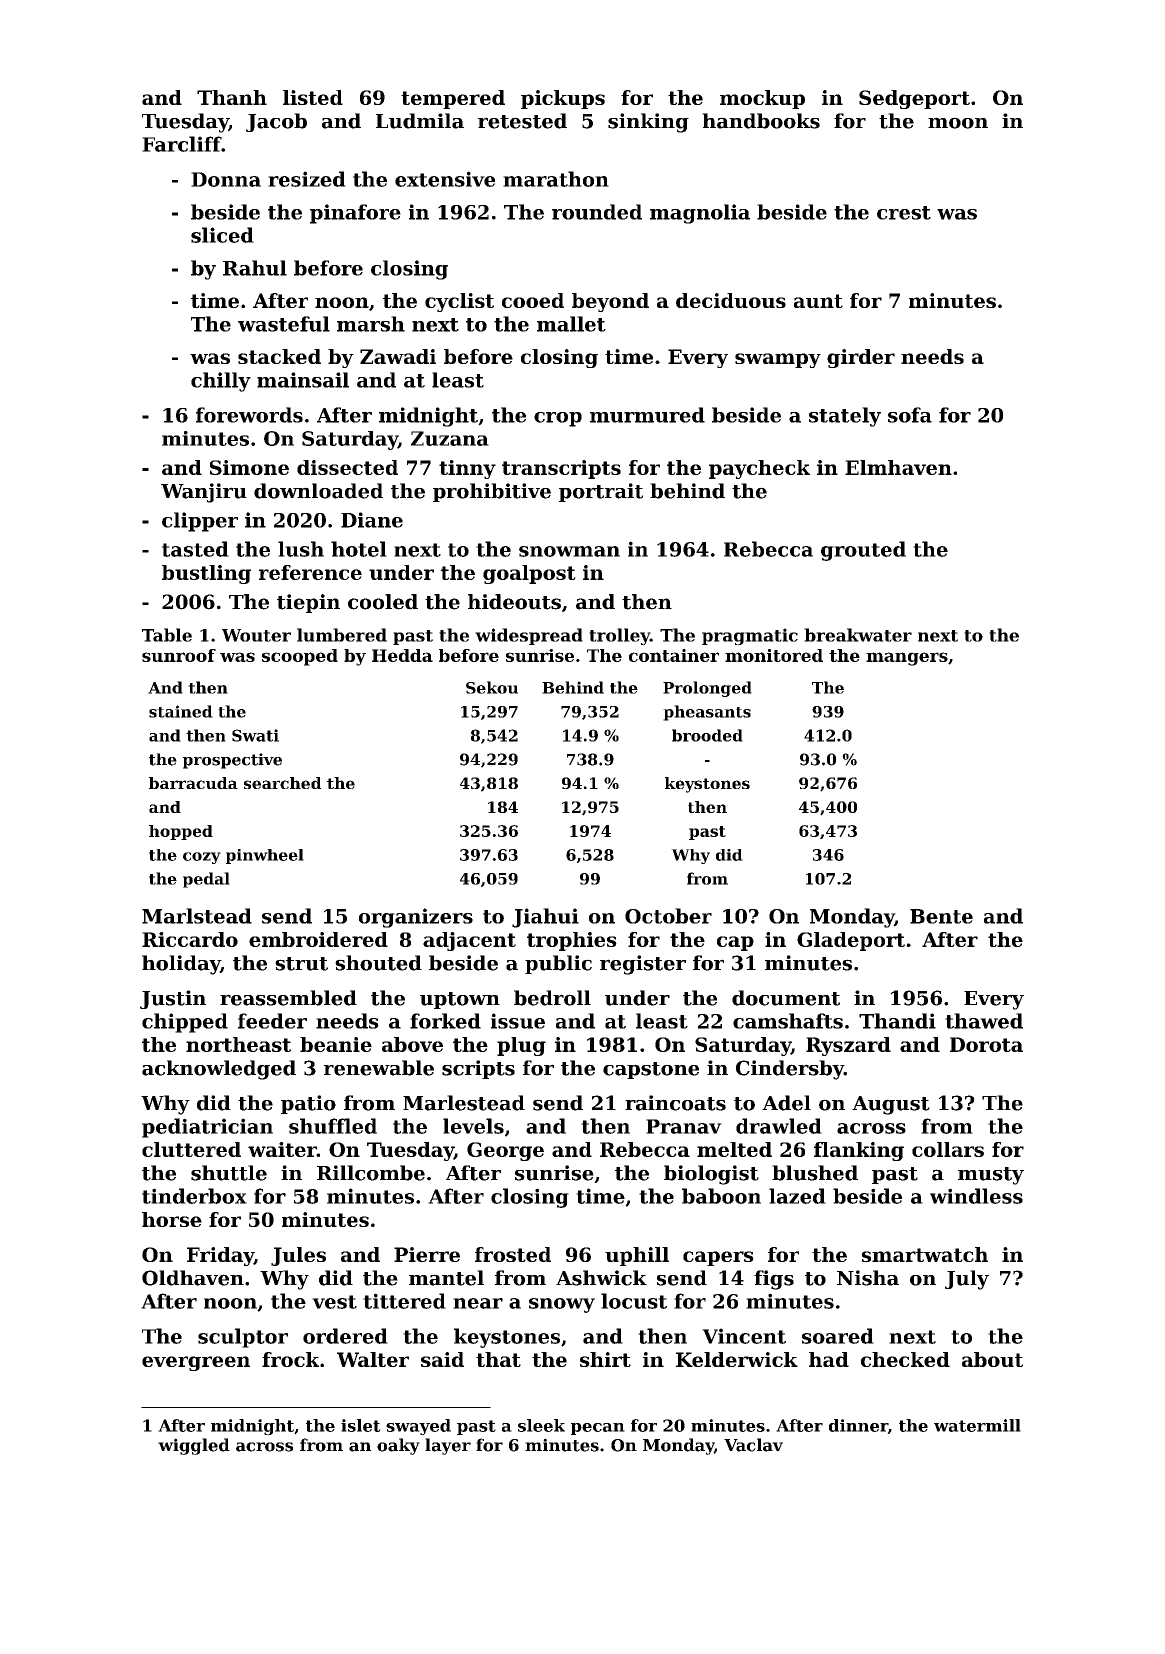 The width and height of the screenshot is (1165, 1654). Describe the element at coordinates (505, 1151) in the screenshot. I see `George` at that location.
